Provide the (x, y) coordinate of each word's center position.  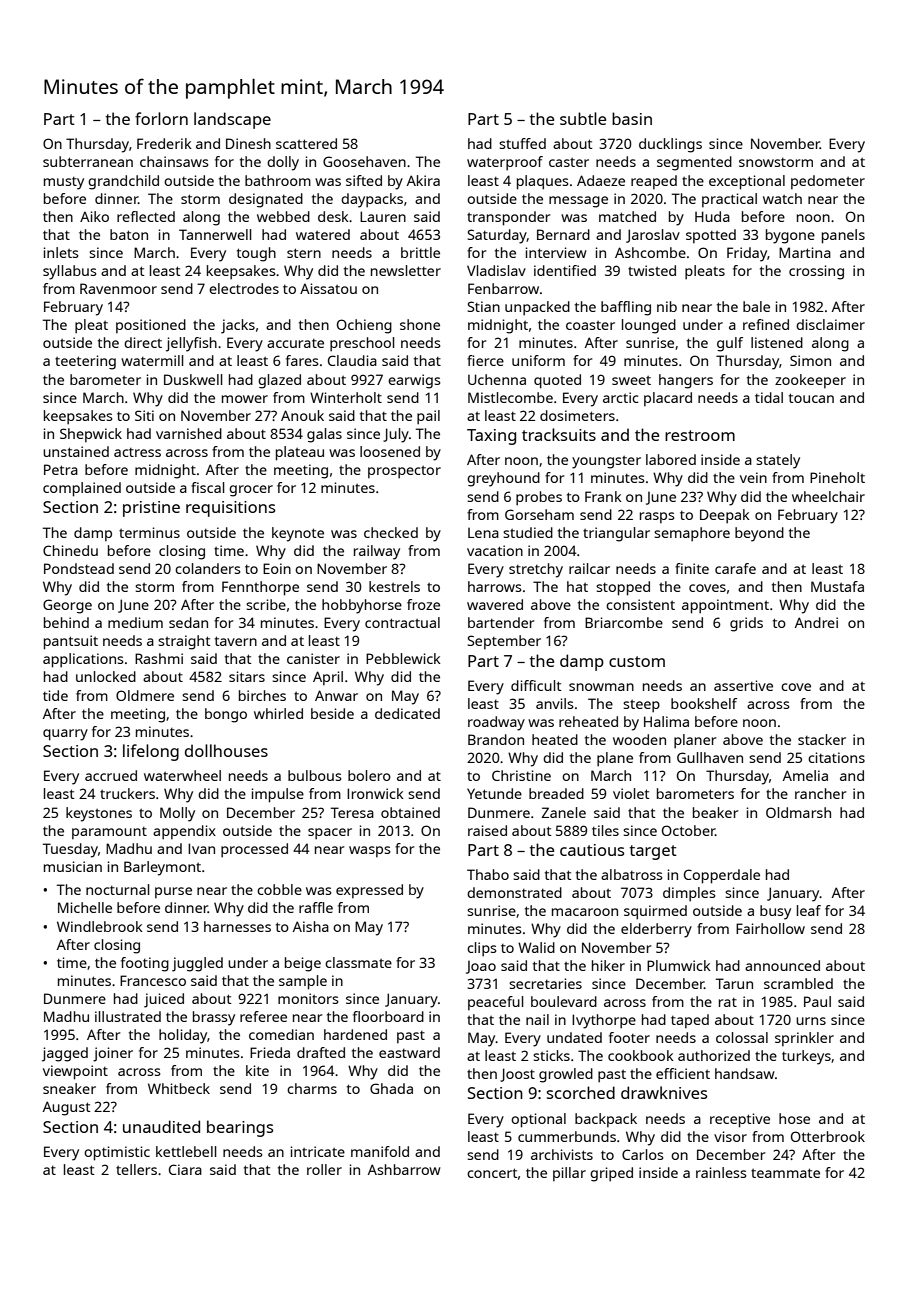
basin (632, 118)
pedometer (828, 182)
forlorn (161, 118)
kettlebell (186, 1151)
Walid (536, 947)
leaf (809, 910)
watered (323, 234)
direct (143, 342)
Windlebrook (100, 926)
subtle (583, 118)
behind (66, 622)
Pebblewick (403, 658)
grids (746, 624)
